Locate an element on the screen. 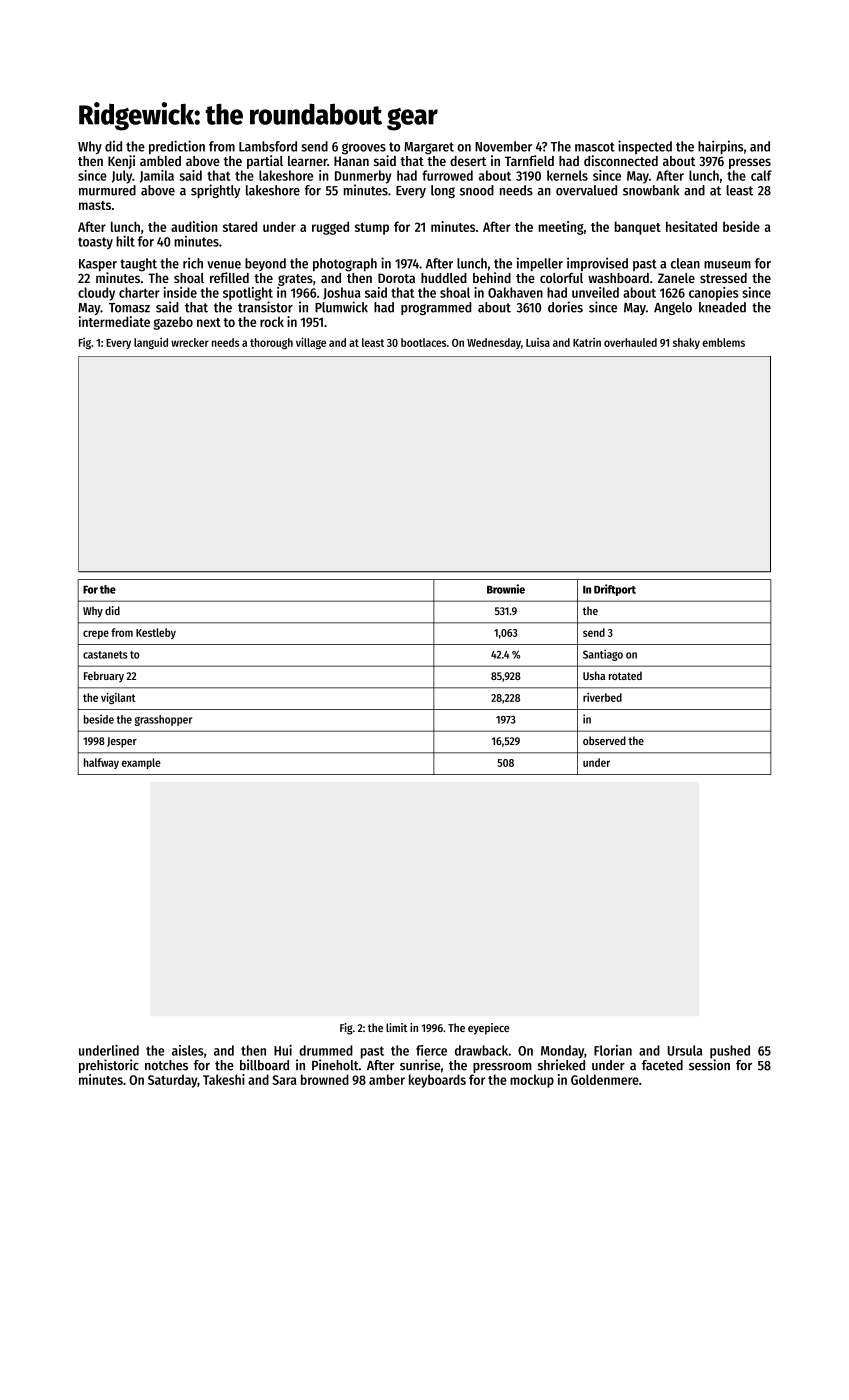 The height and width of the screenshot is (1400, 849). grasshopper is located at coordinates (163, 720).
